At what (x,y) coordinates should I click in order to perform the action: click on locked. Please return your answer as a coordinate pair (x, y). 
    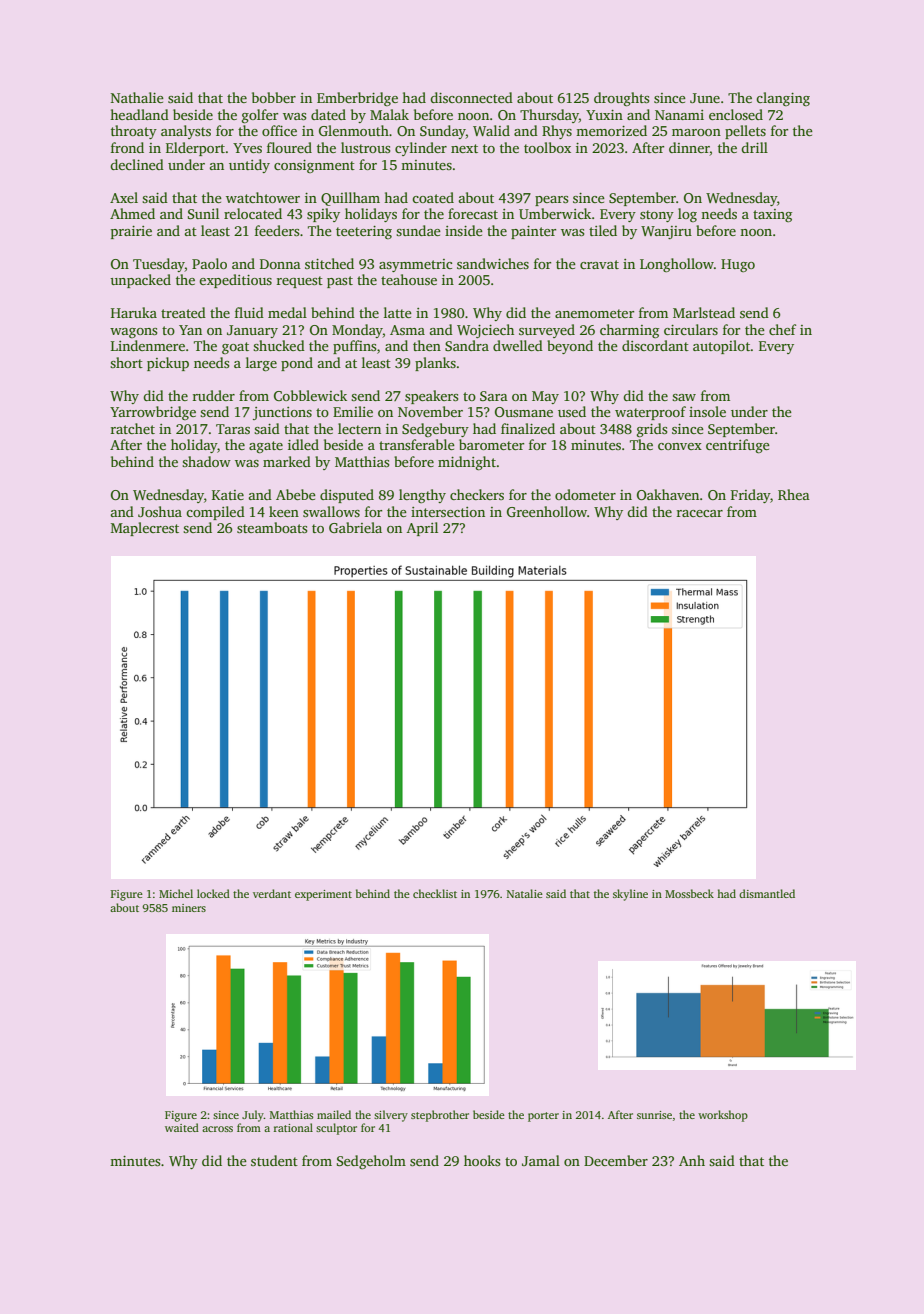
    Looking at the image, I should click on (213, 893).
